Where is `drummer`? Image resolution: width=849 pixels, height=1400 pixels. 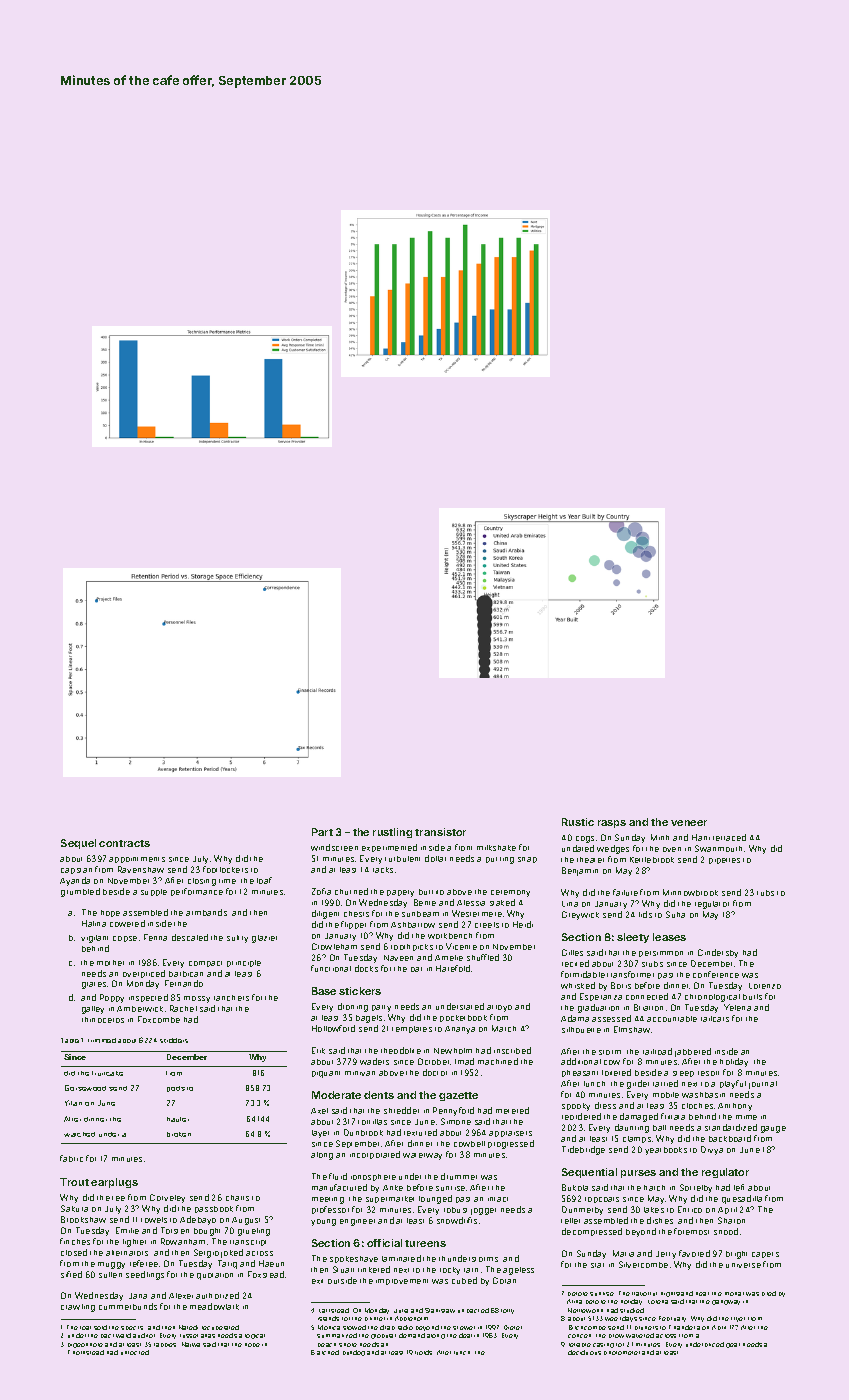 drummer is located at coordinates (459, 1176).
